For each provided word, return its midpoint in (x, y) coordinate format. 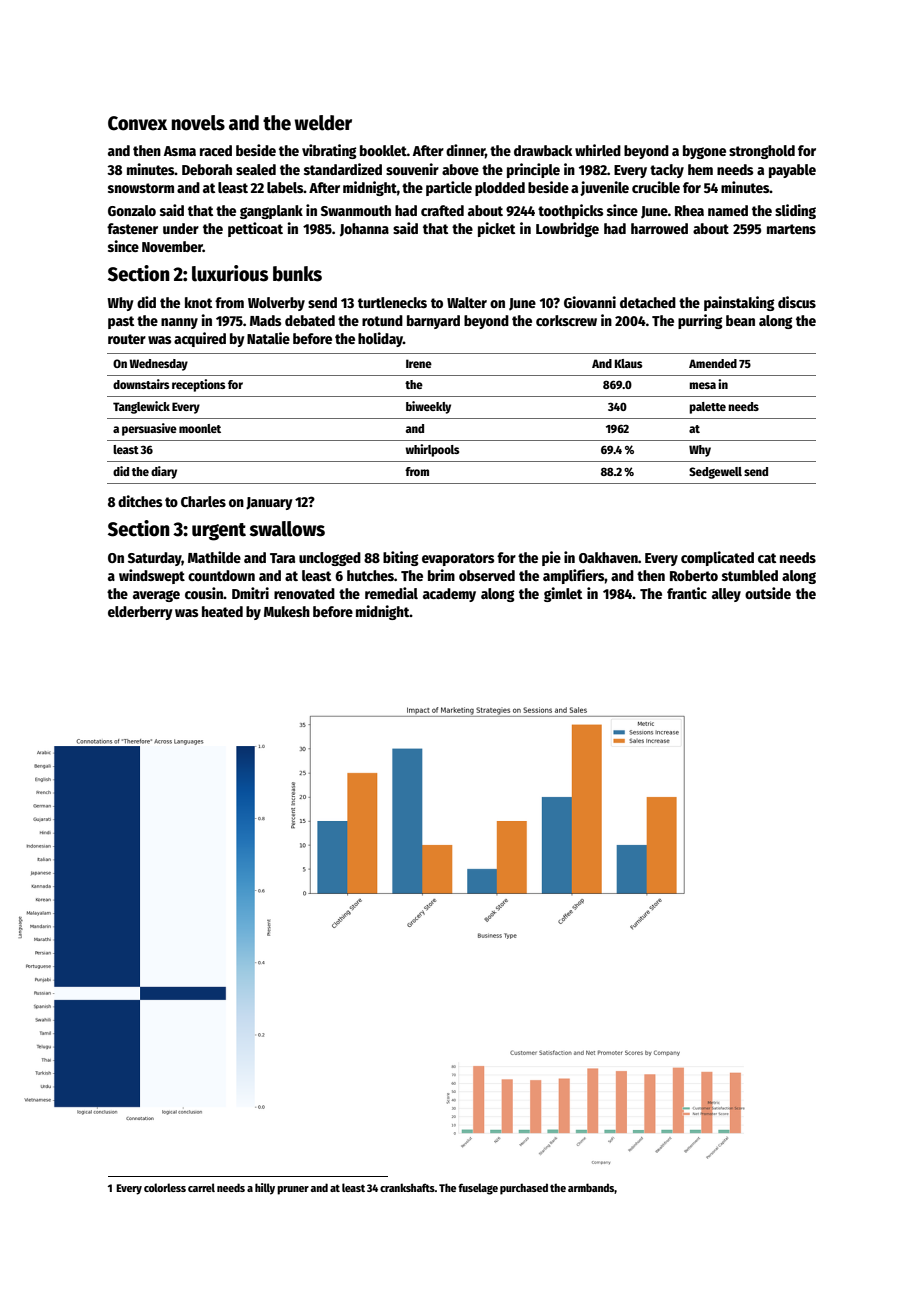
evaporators (458, 559)
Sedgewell (715, 473)
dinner (465, 150)
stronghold (762, 152)
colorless (165, 1187)
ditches (140, 501)
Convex (137, 123)
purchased (524, 1189)
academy (449, 595)
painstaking (739, 303)
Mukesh (287, 611)
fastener (132, 228)
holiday (380, 339)
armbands (591, 1187)
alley (726, 595)
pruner (293, 1190)
